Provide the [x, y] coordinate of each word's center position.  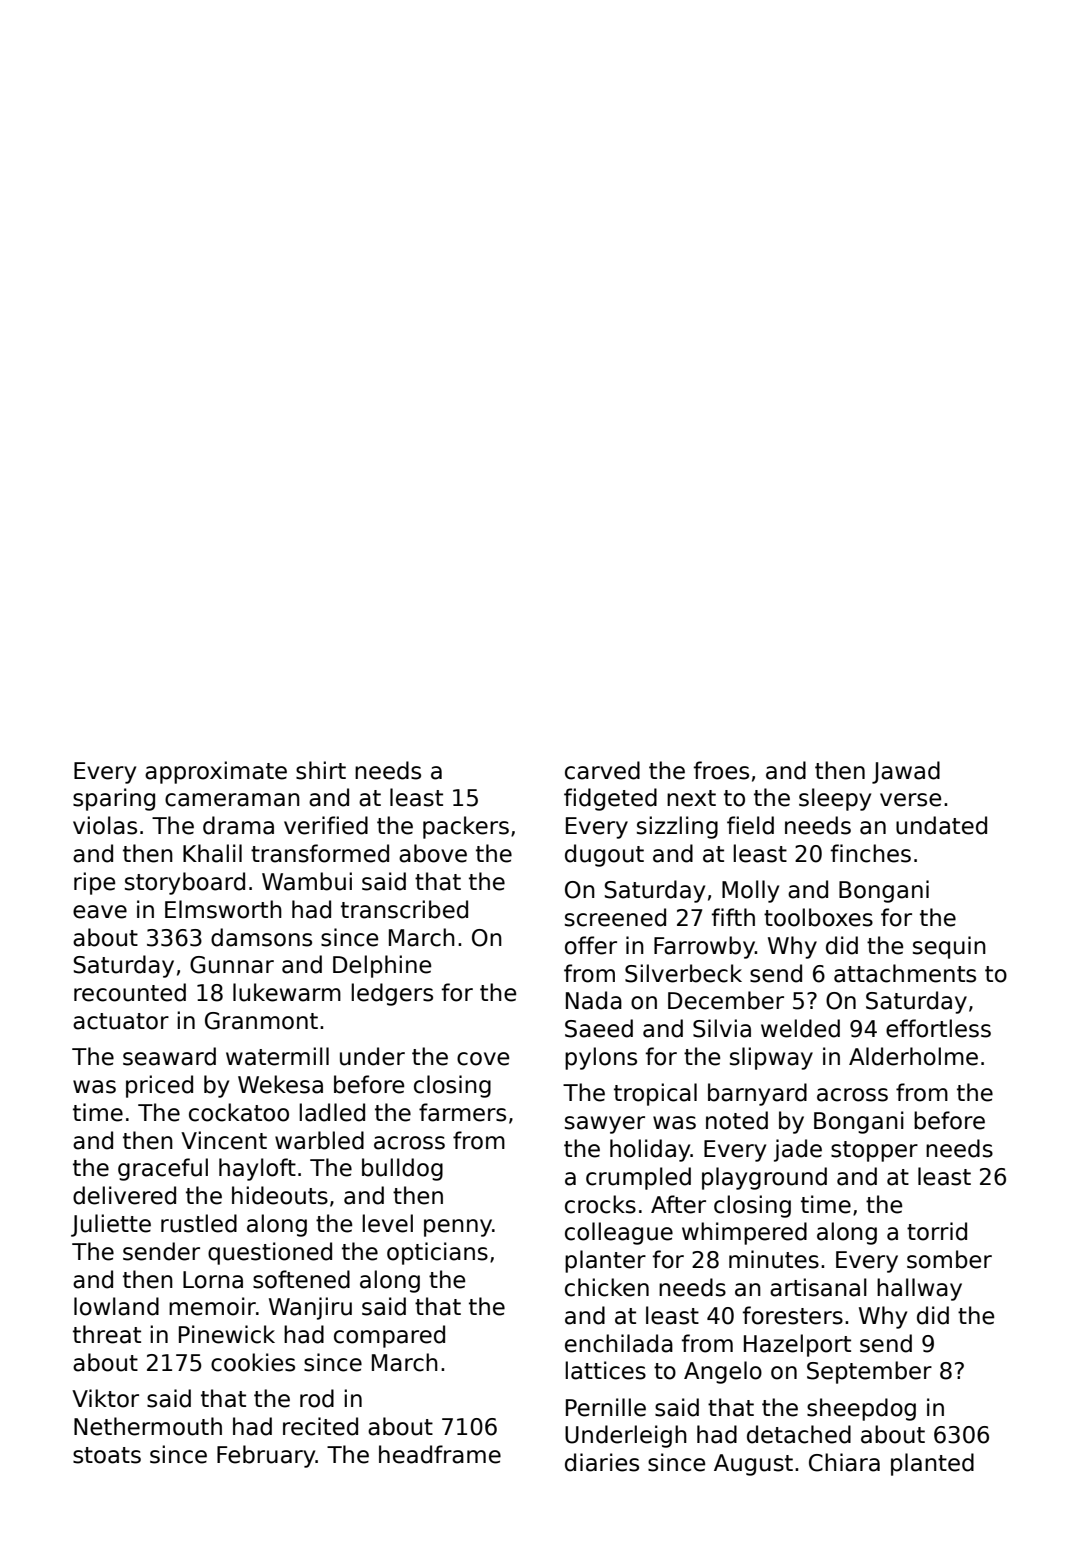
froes [721, 770]
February [266, 1456]
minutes [774, 1259]
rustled [199, 1223]
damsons [261, 937]
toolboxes [818, 917]
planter [605, 1261]
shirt [321, 770]
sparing [114, 799]
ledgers [392, 994]
